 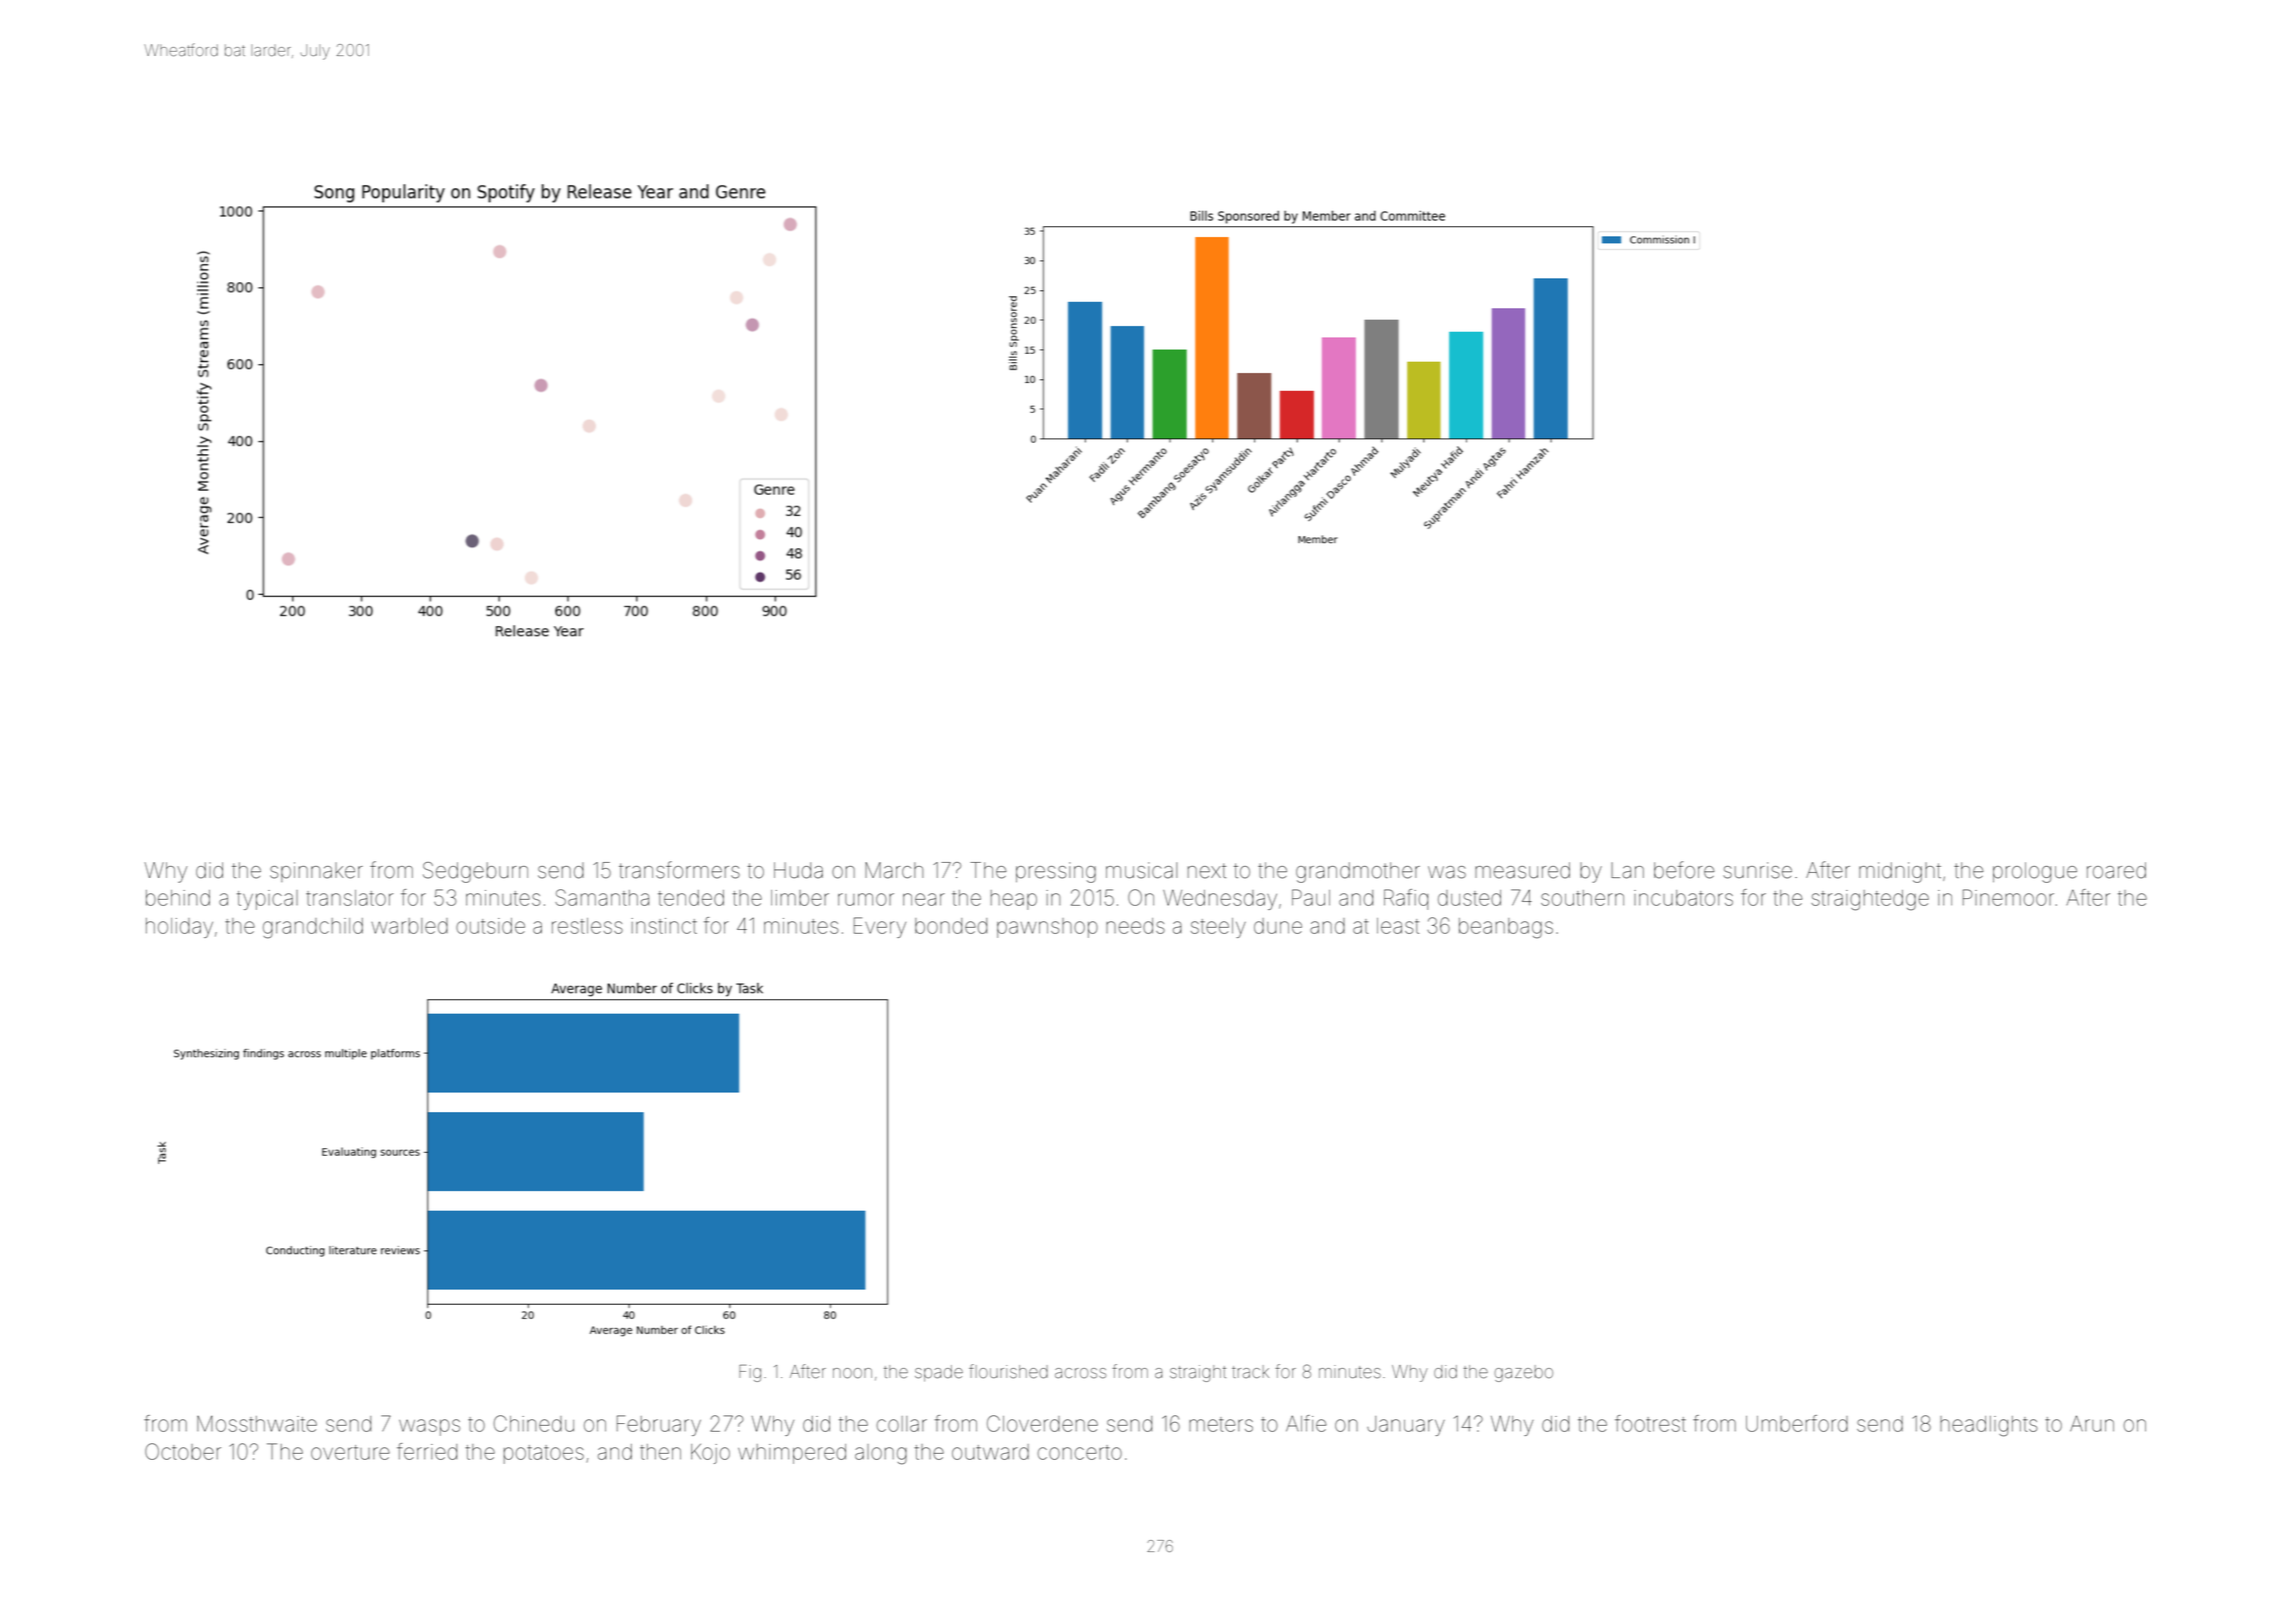 What do you see at coordinates (350, 1452) in the screenshot?
I see `overture` at bounding box center [350, 1452].
